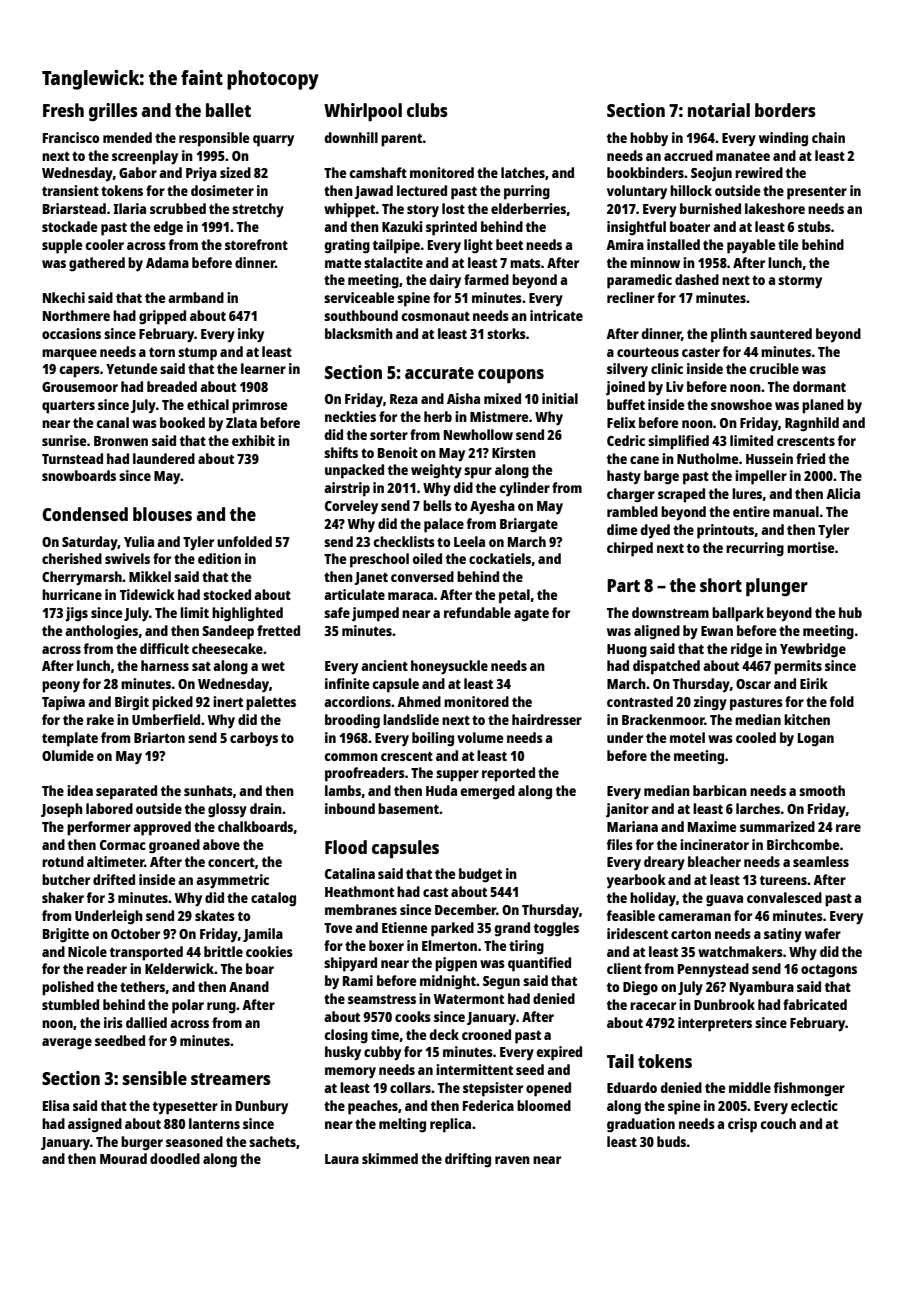 The image size is (908, 1316). I want to click on blacksmith, so click(359, 333).
